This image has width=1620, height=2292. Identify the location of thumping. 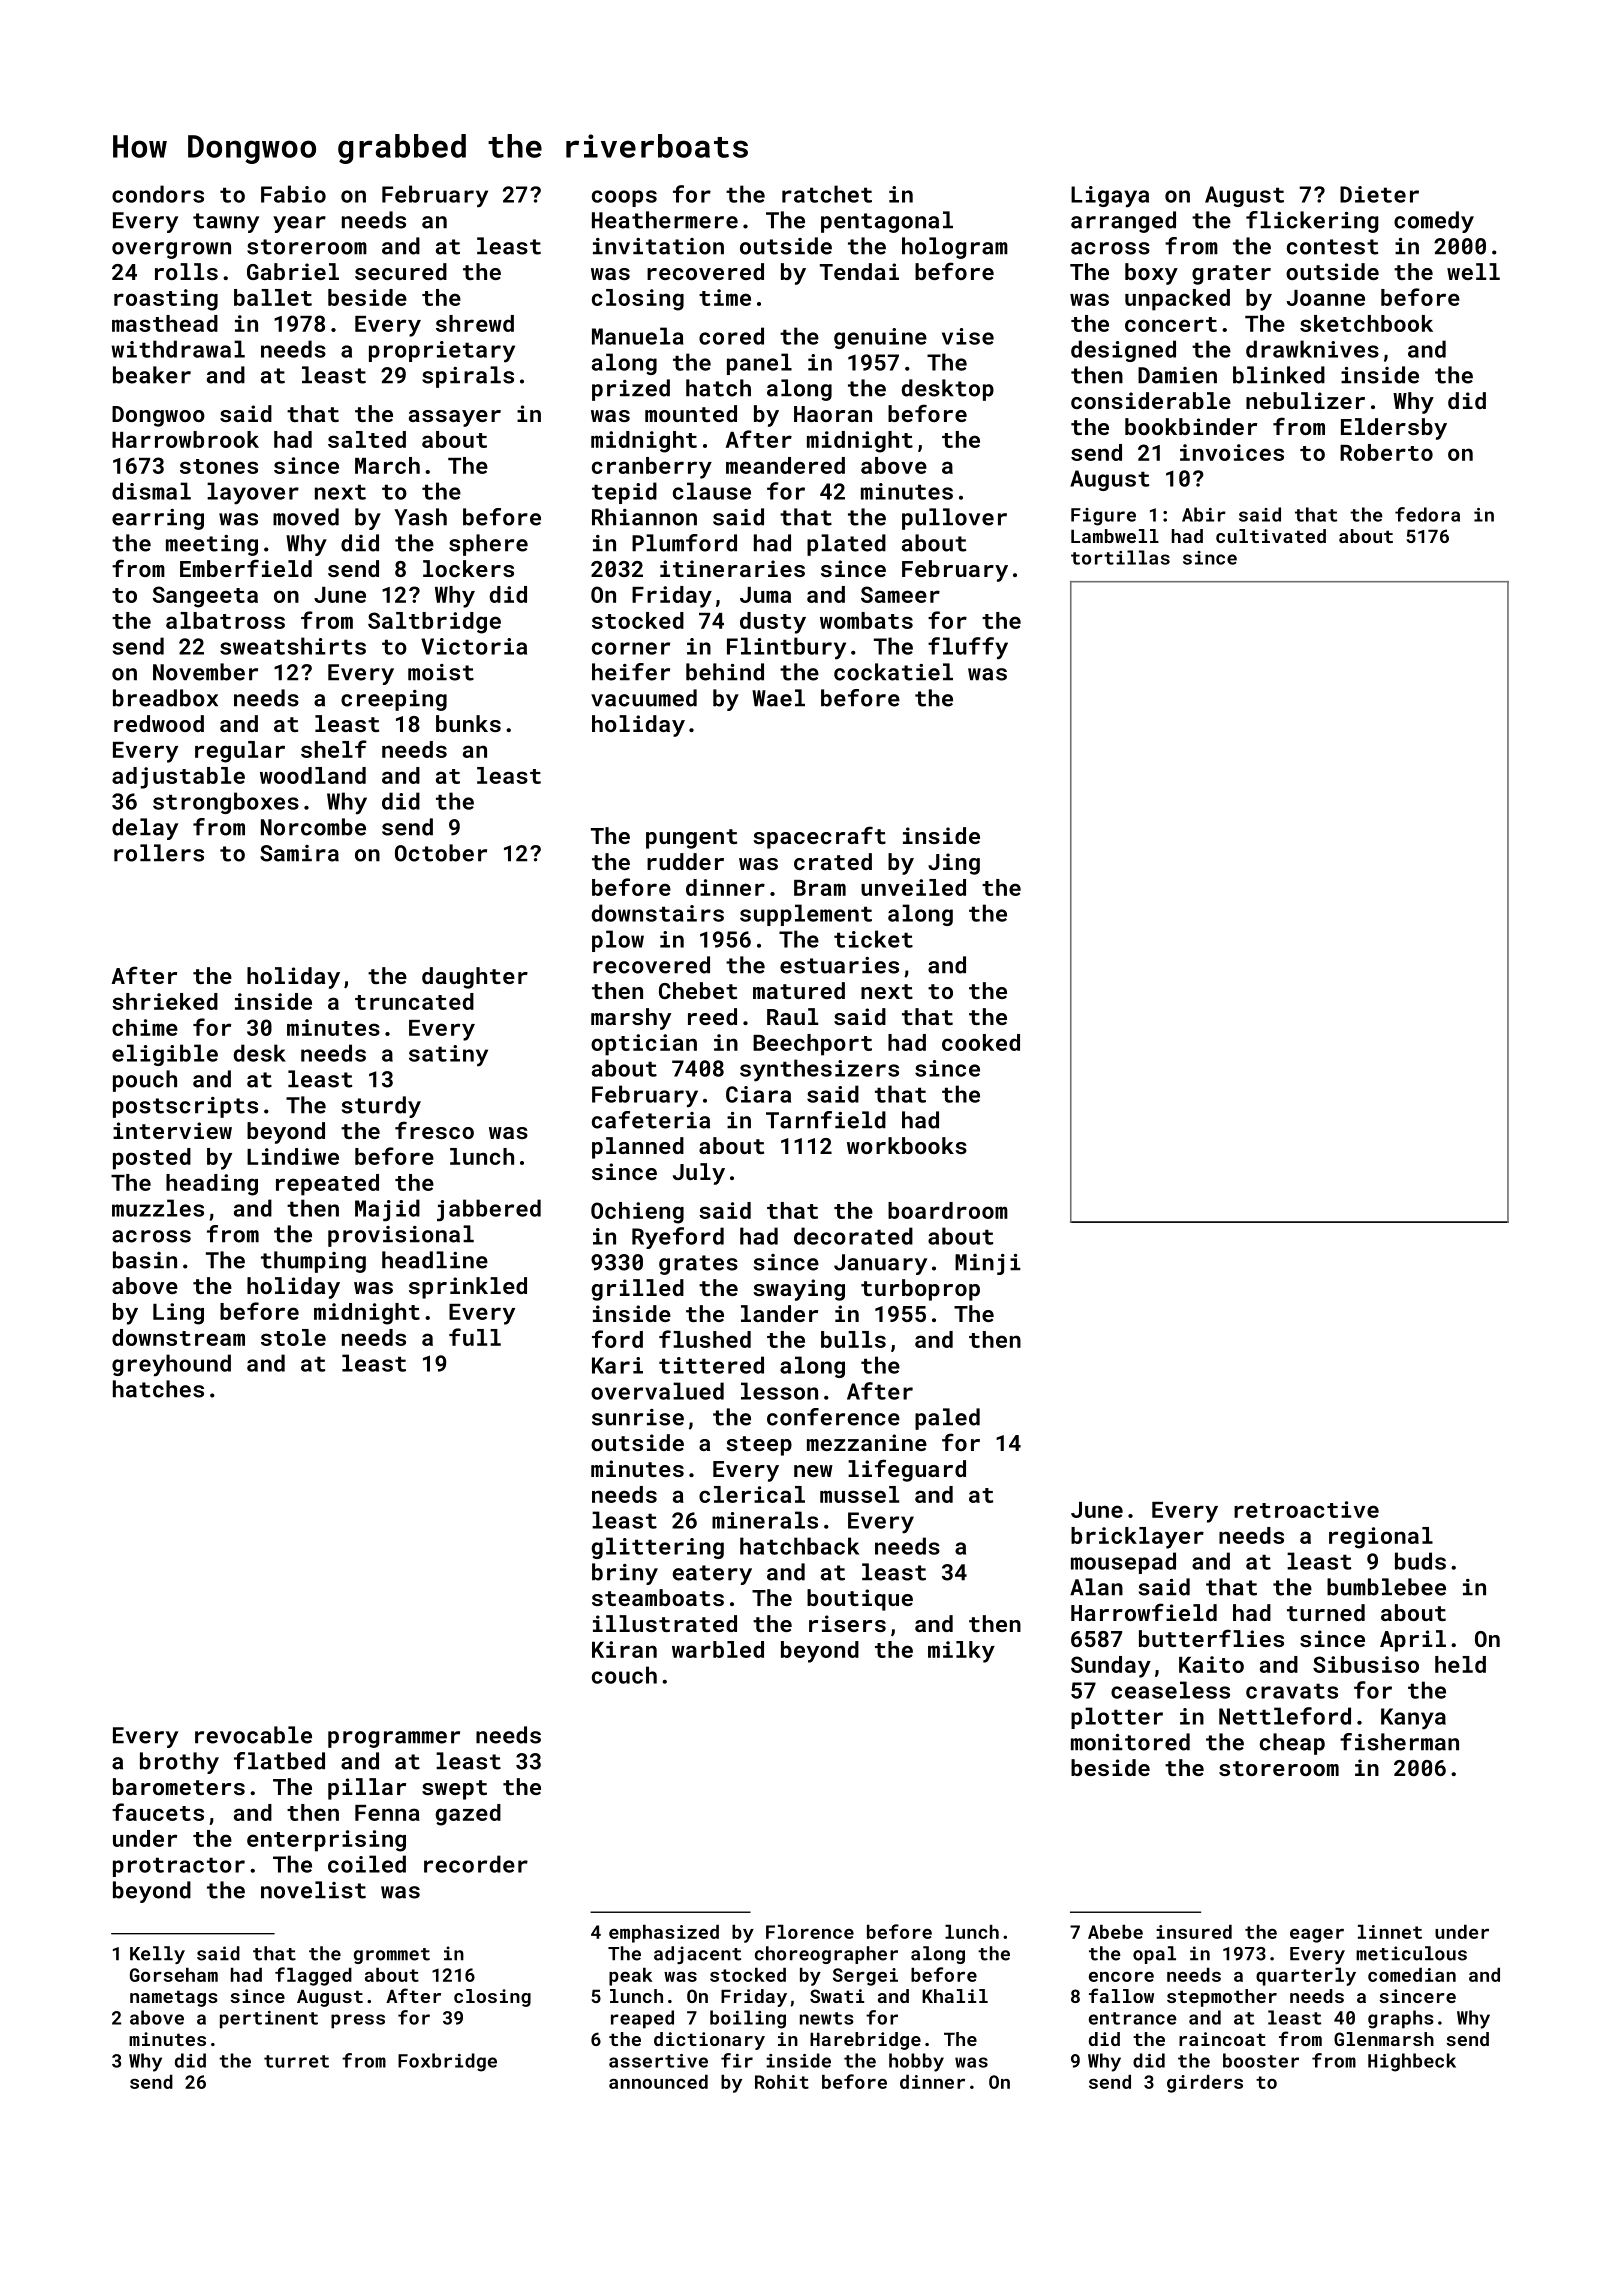
(313, 1262).
